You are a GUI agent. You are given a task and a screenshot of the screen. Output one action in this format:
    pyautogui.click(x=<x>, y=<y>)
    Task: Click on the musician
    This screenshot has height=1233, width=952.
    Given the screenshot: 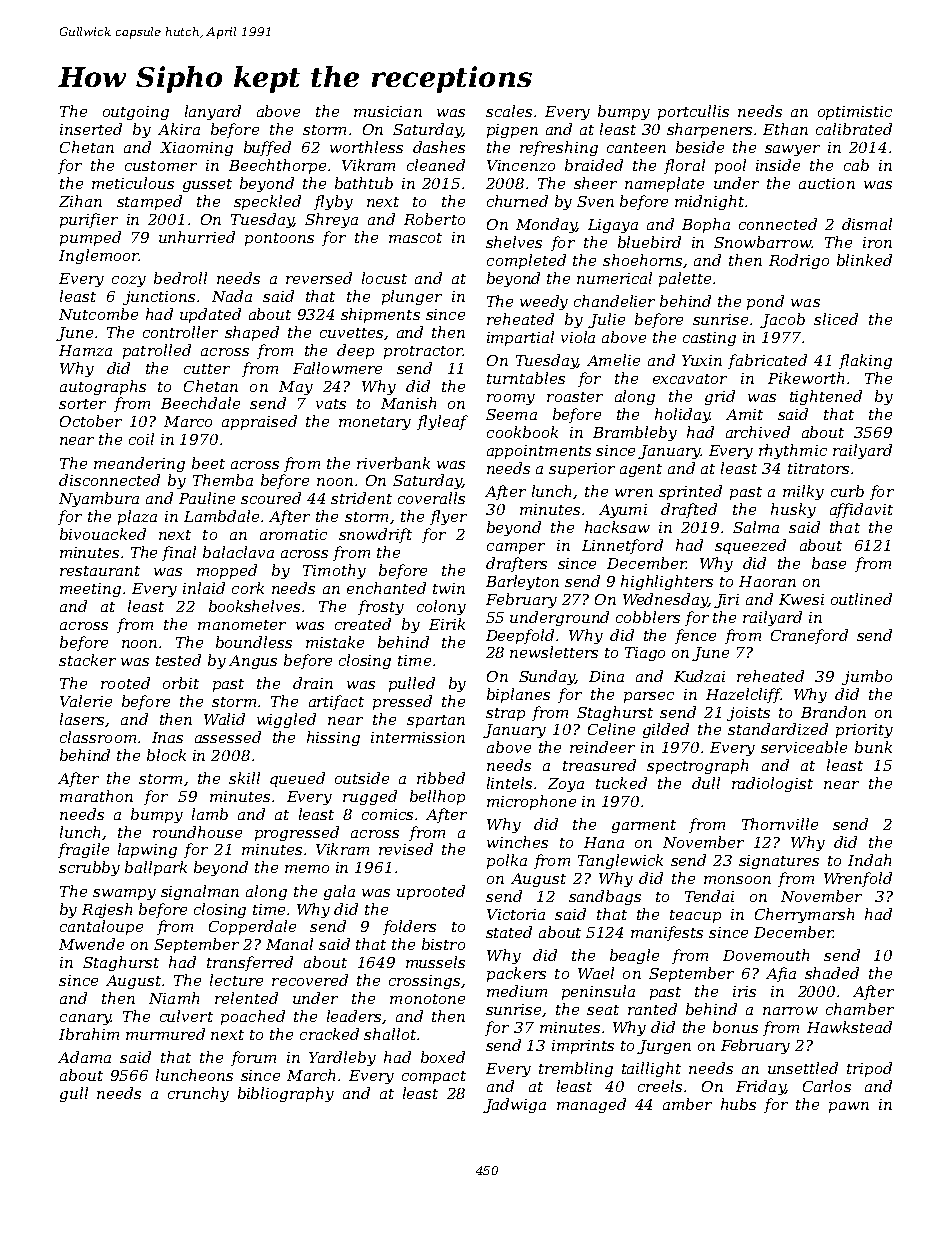 What is the action you would take?
    pyautogui.click(x=388, y=111)
